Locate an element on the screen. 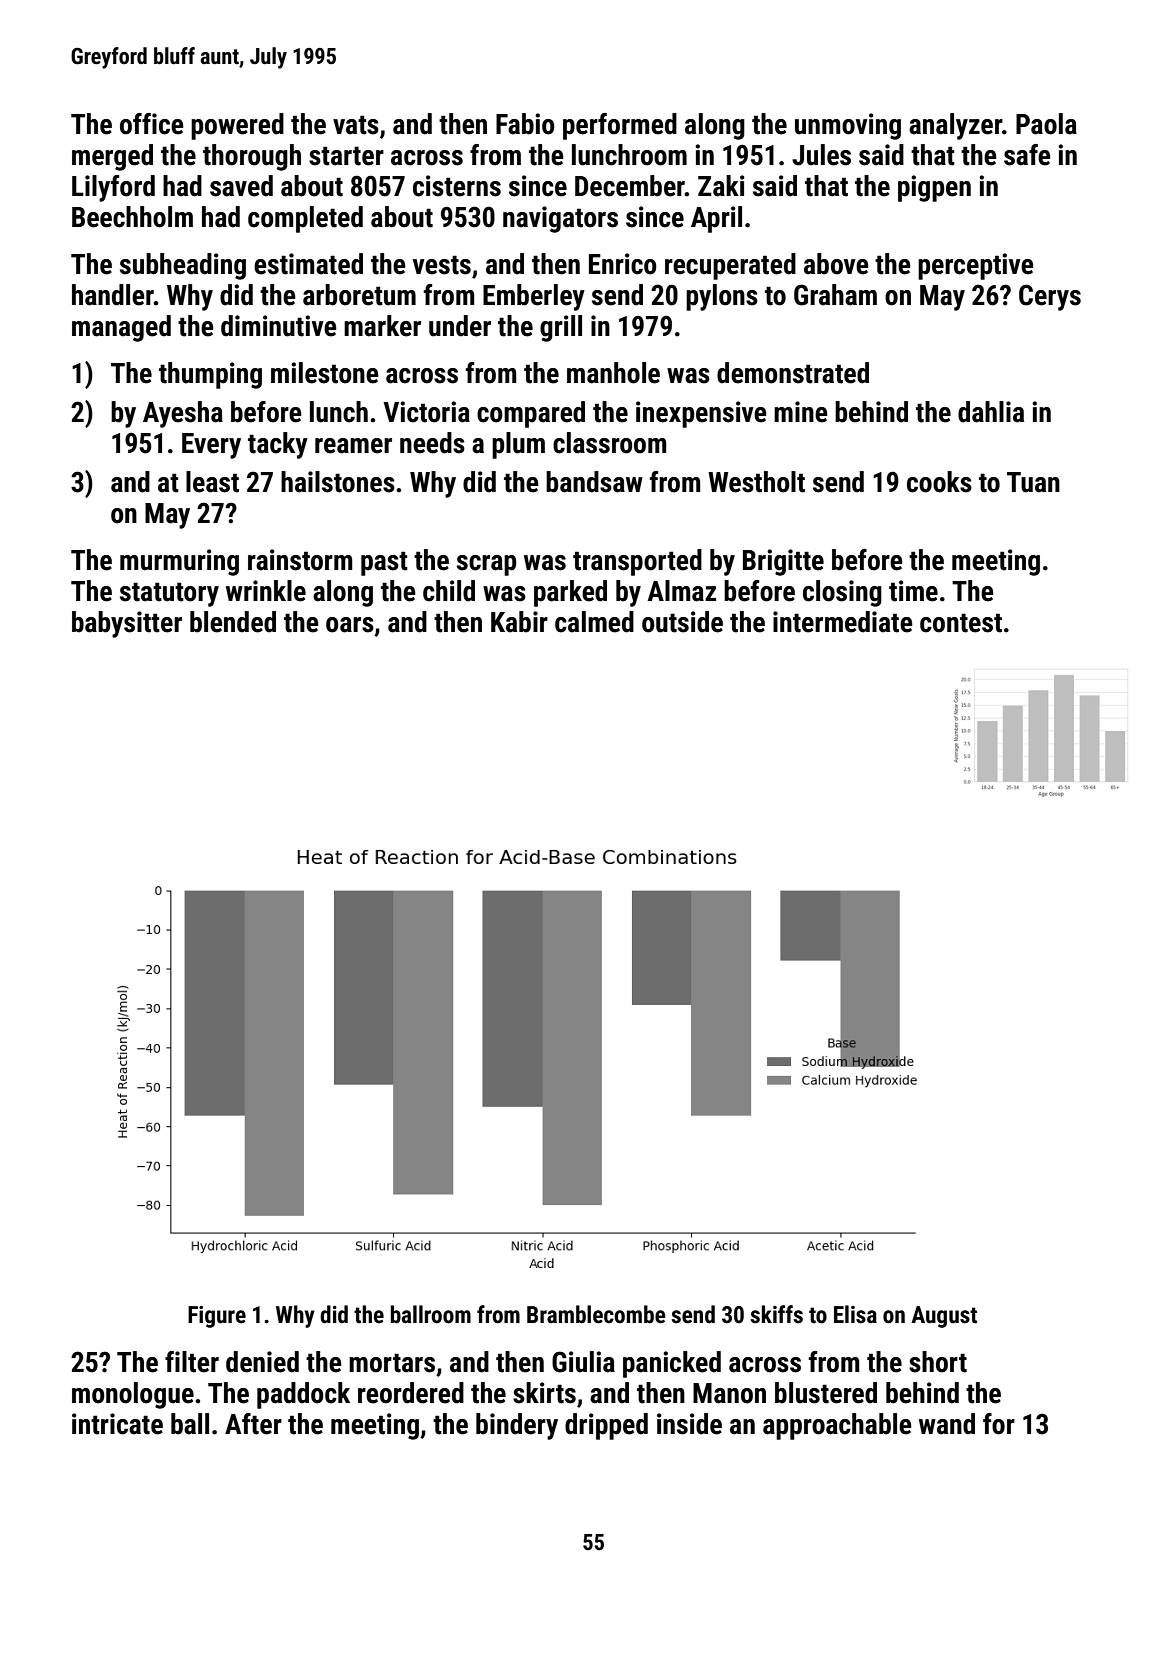 The height and width of the screenshot is (1654, 1165). contest is located at coordinates (961, 623).
